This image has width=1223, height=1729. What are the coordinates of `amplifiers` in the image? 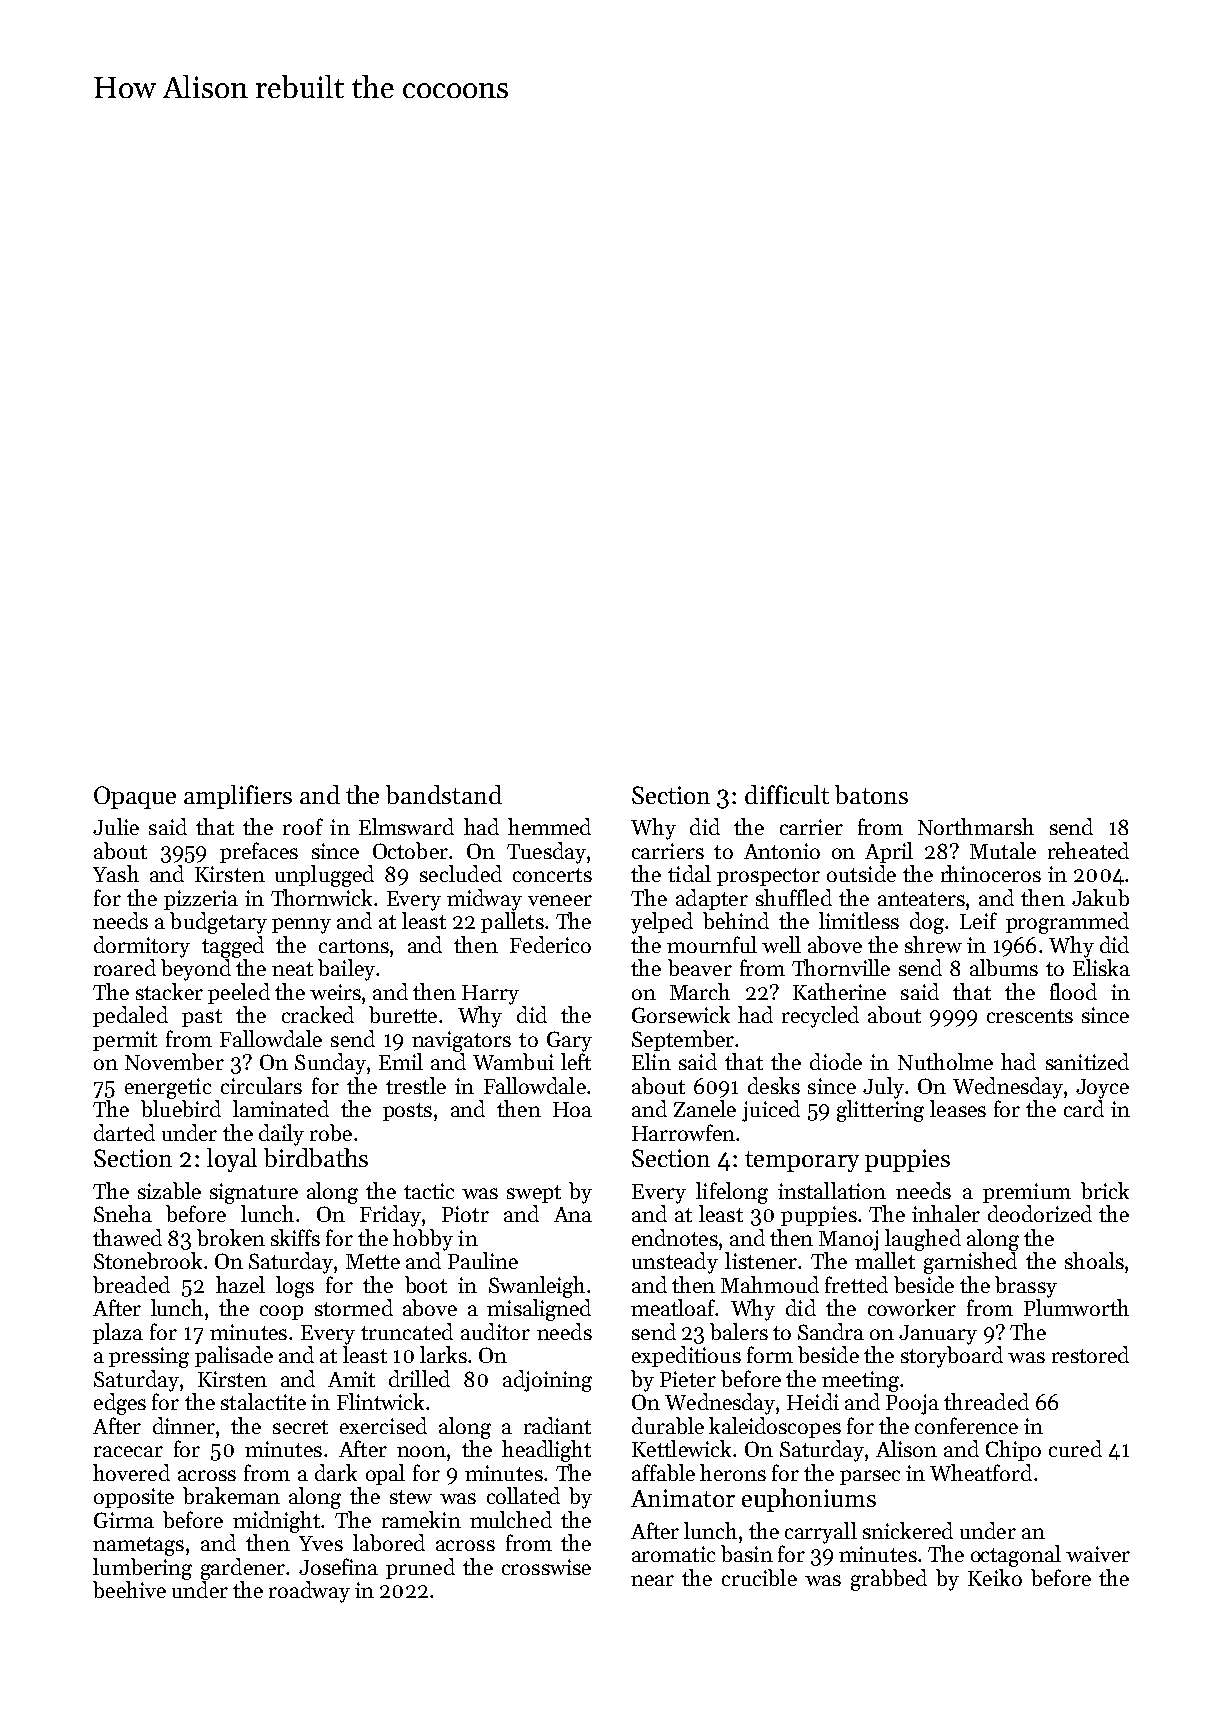 It's located at (238, 797).
